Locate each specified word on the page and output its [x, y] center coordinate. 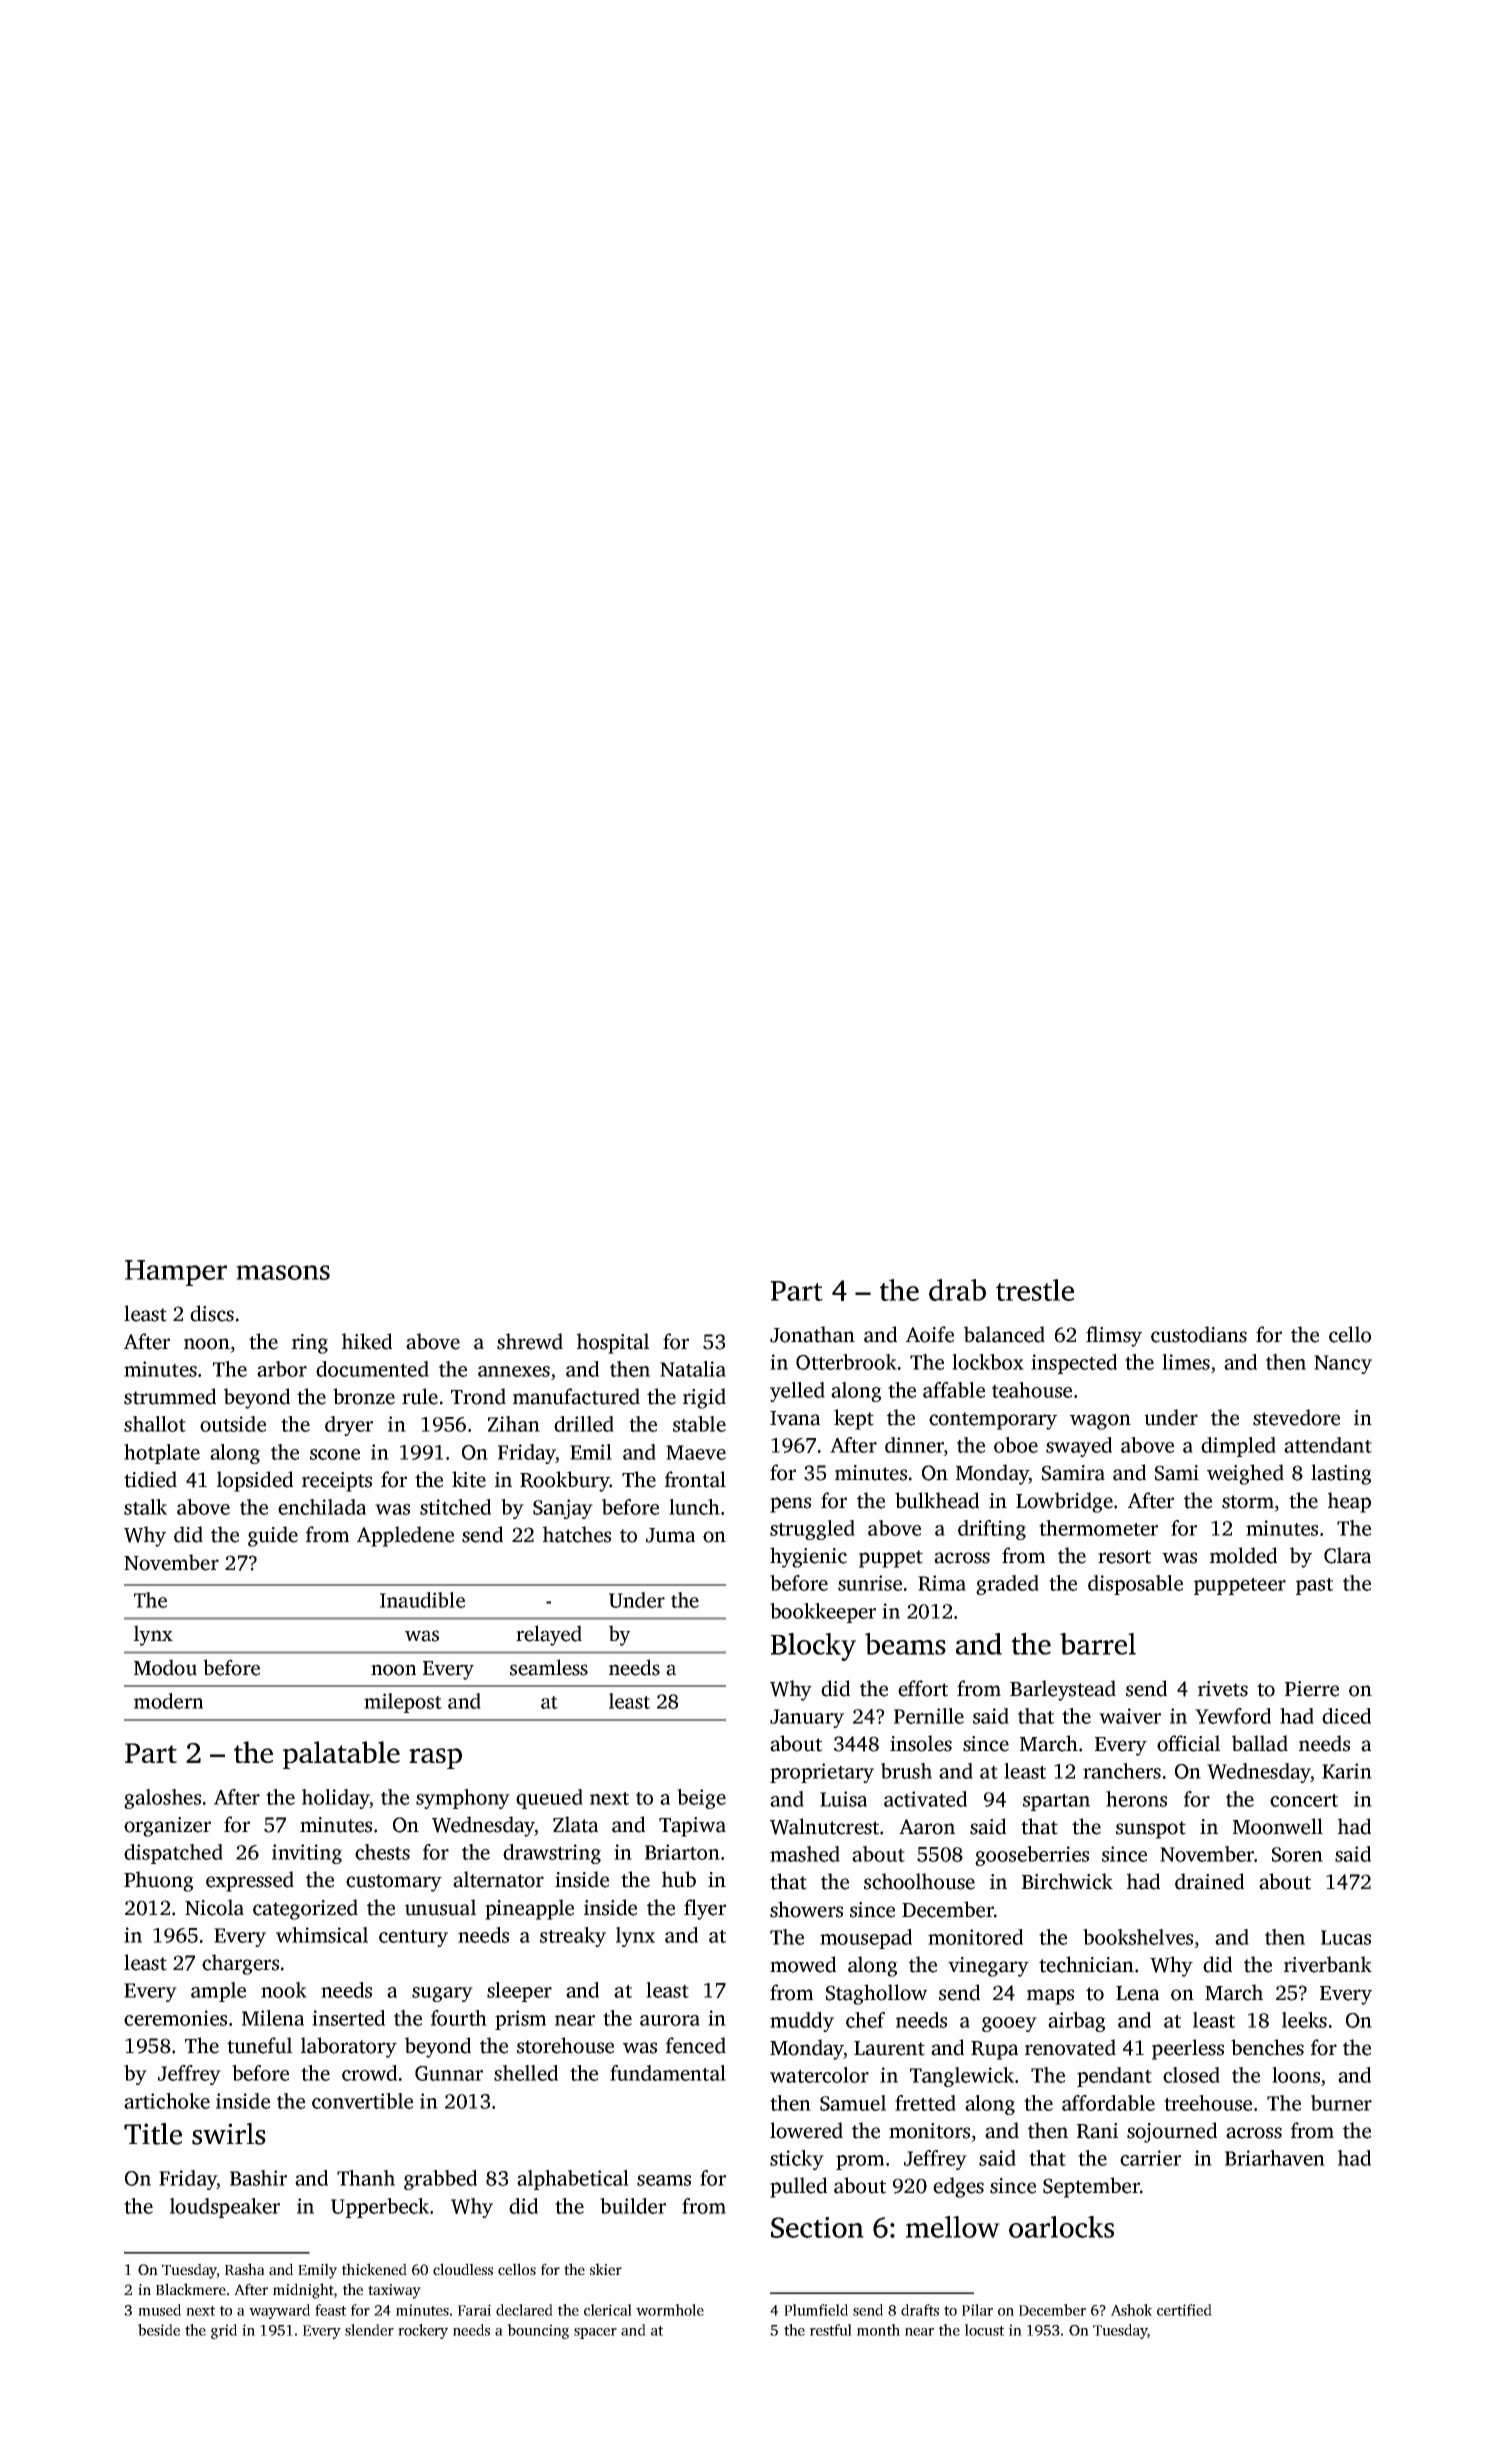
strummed [170, 1396]
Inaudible [422, 1600]
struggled [812, 1530]
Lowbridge [1064, 1502]
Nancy [1343, 1364]
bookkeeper [823, 1613]
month [878, 2330]
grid [224, 2331]
